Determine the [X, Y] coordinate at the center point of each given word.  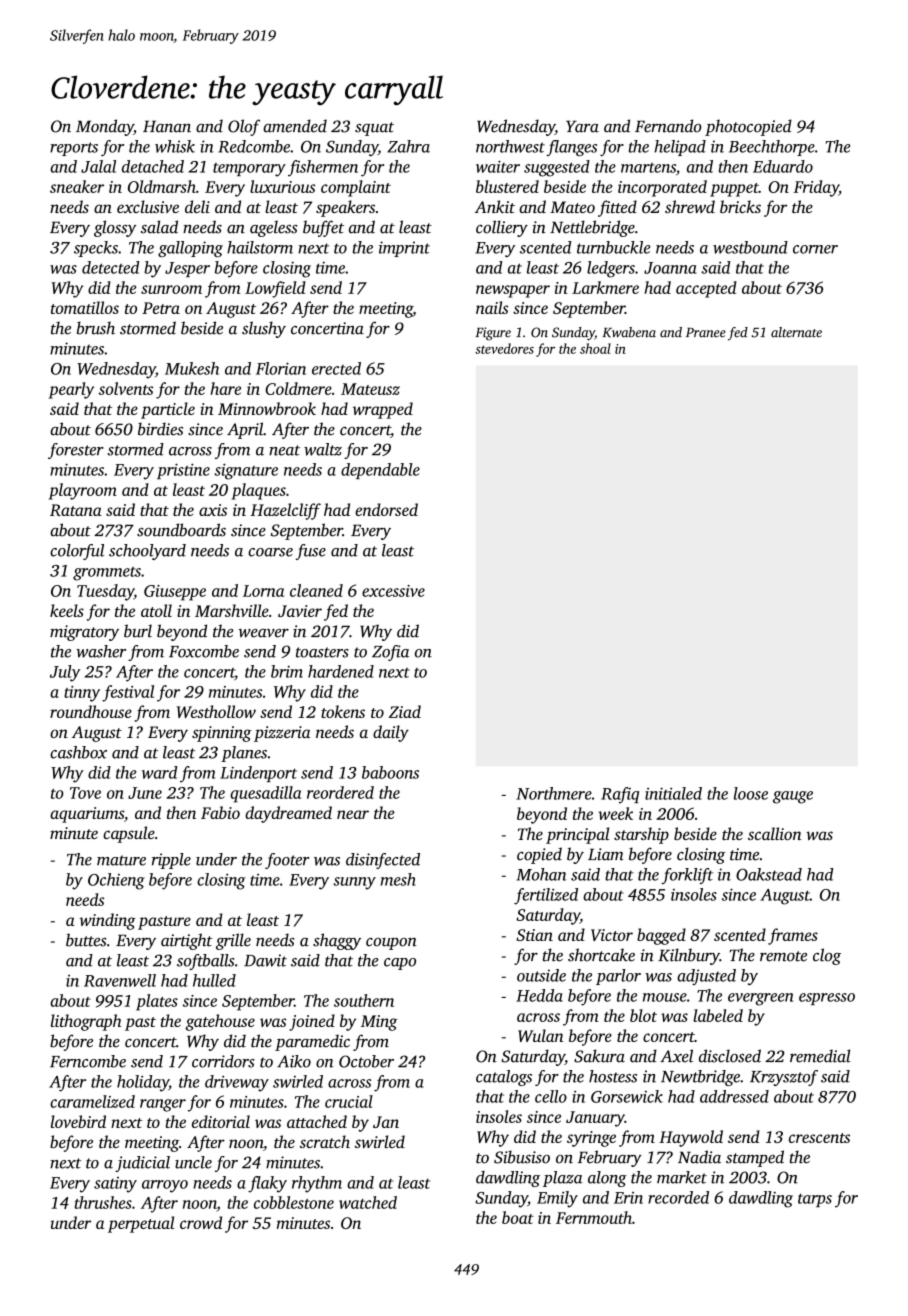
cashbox [78, 752]
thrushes [103, 1202]
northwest [510, 146]
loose [751, 793]
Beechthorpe [772, 148]
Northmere [554, 793]
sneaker [77, 186]
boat [518, 1217]
